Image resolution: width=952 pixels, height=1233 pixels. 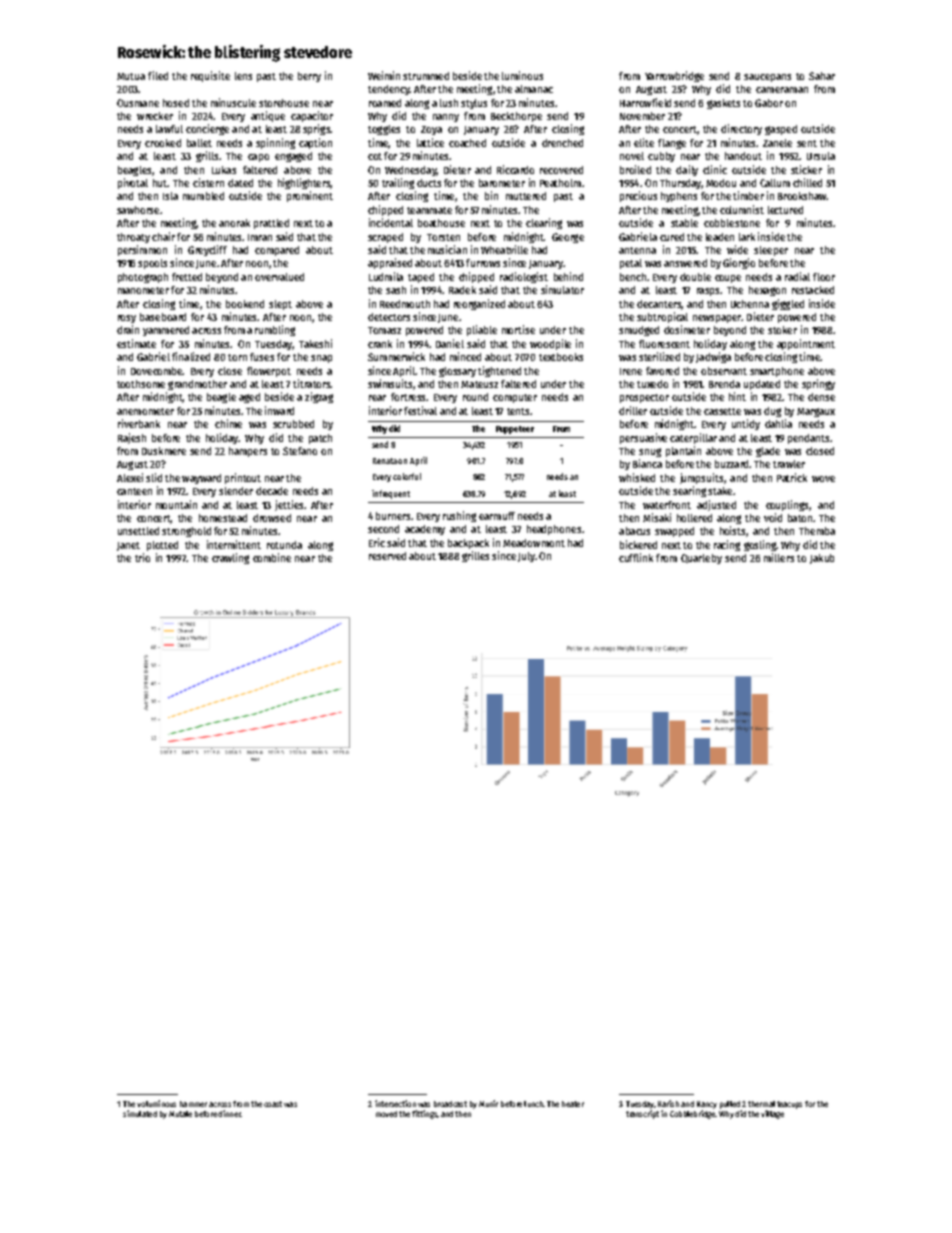 What do you see at coordinates (398, 183) in the image?
I see `trailing` at bounding box center [398, 183].
